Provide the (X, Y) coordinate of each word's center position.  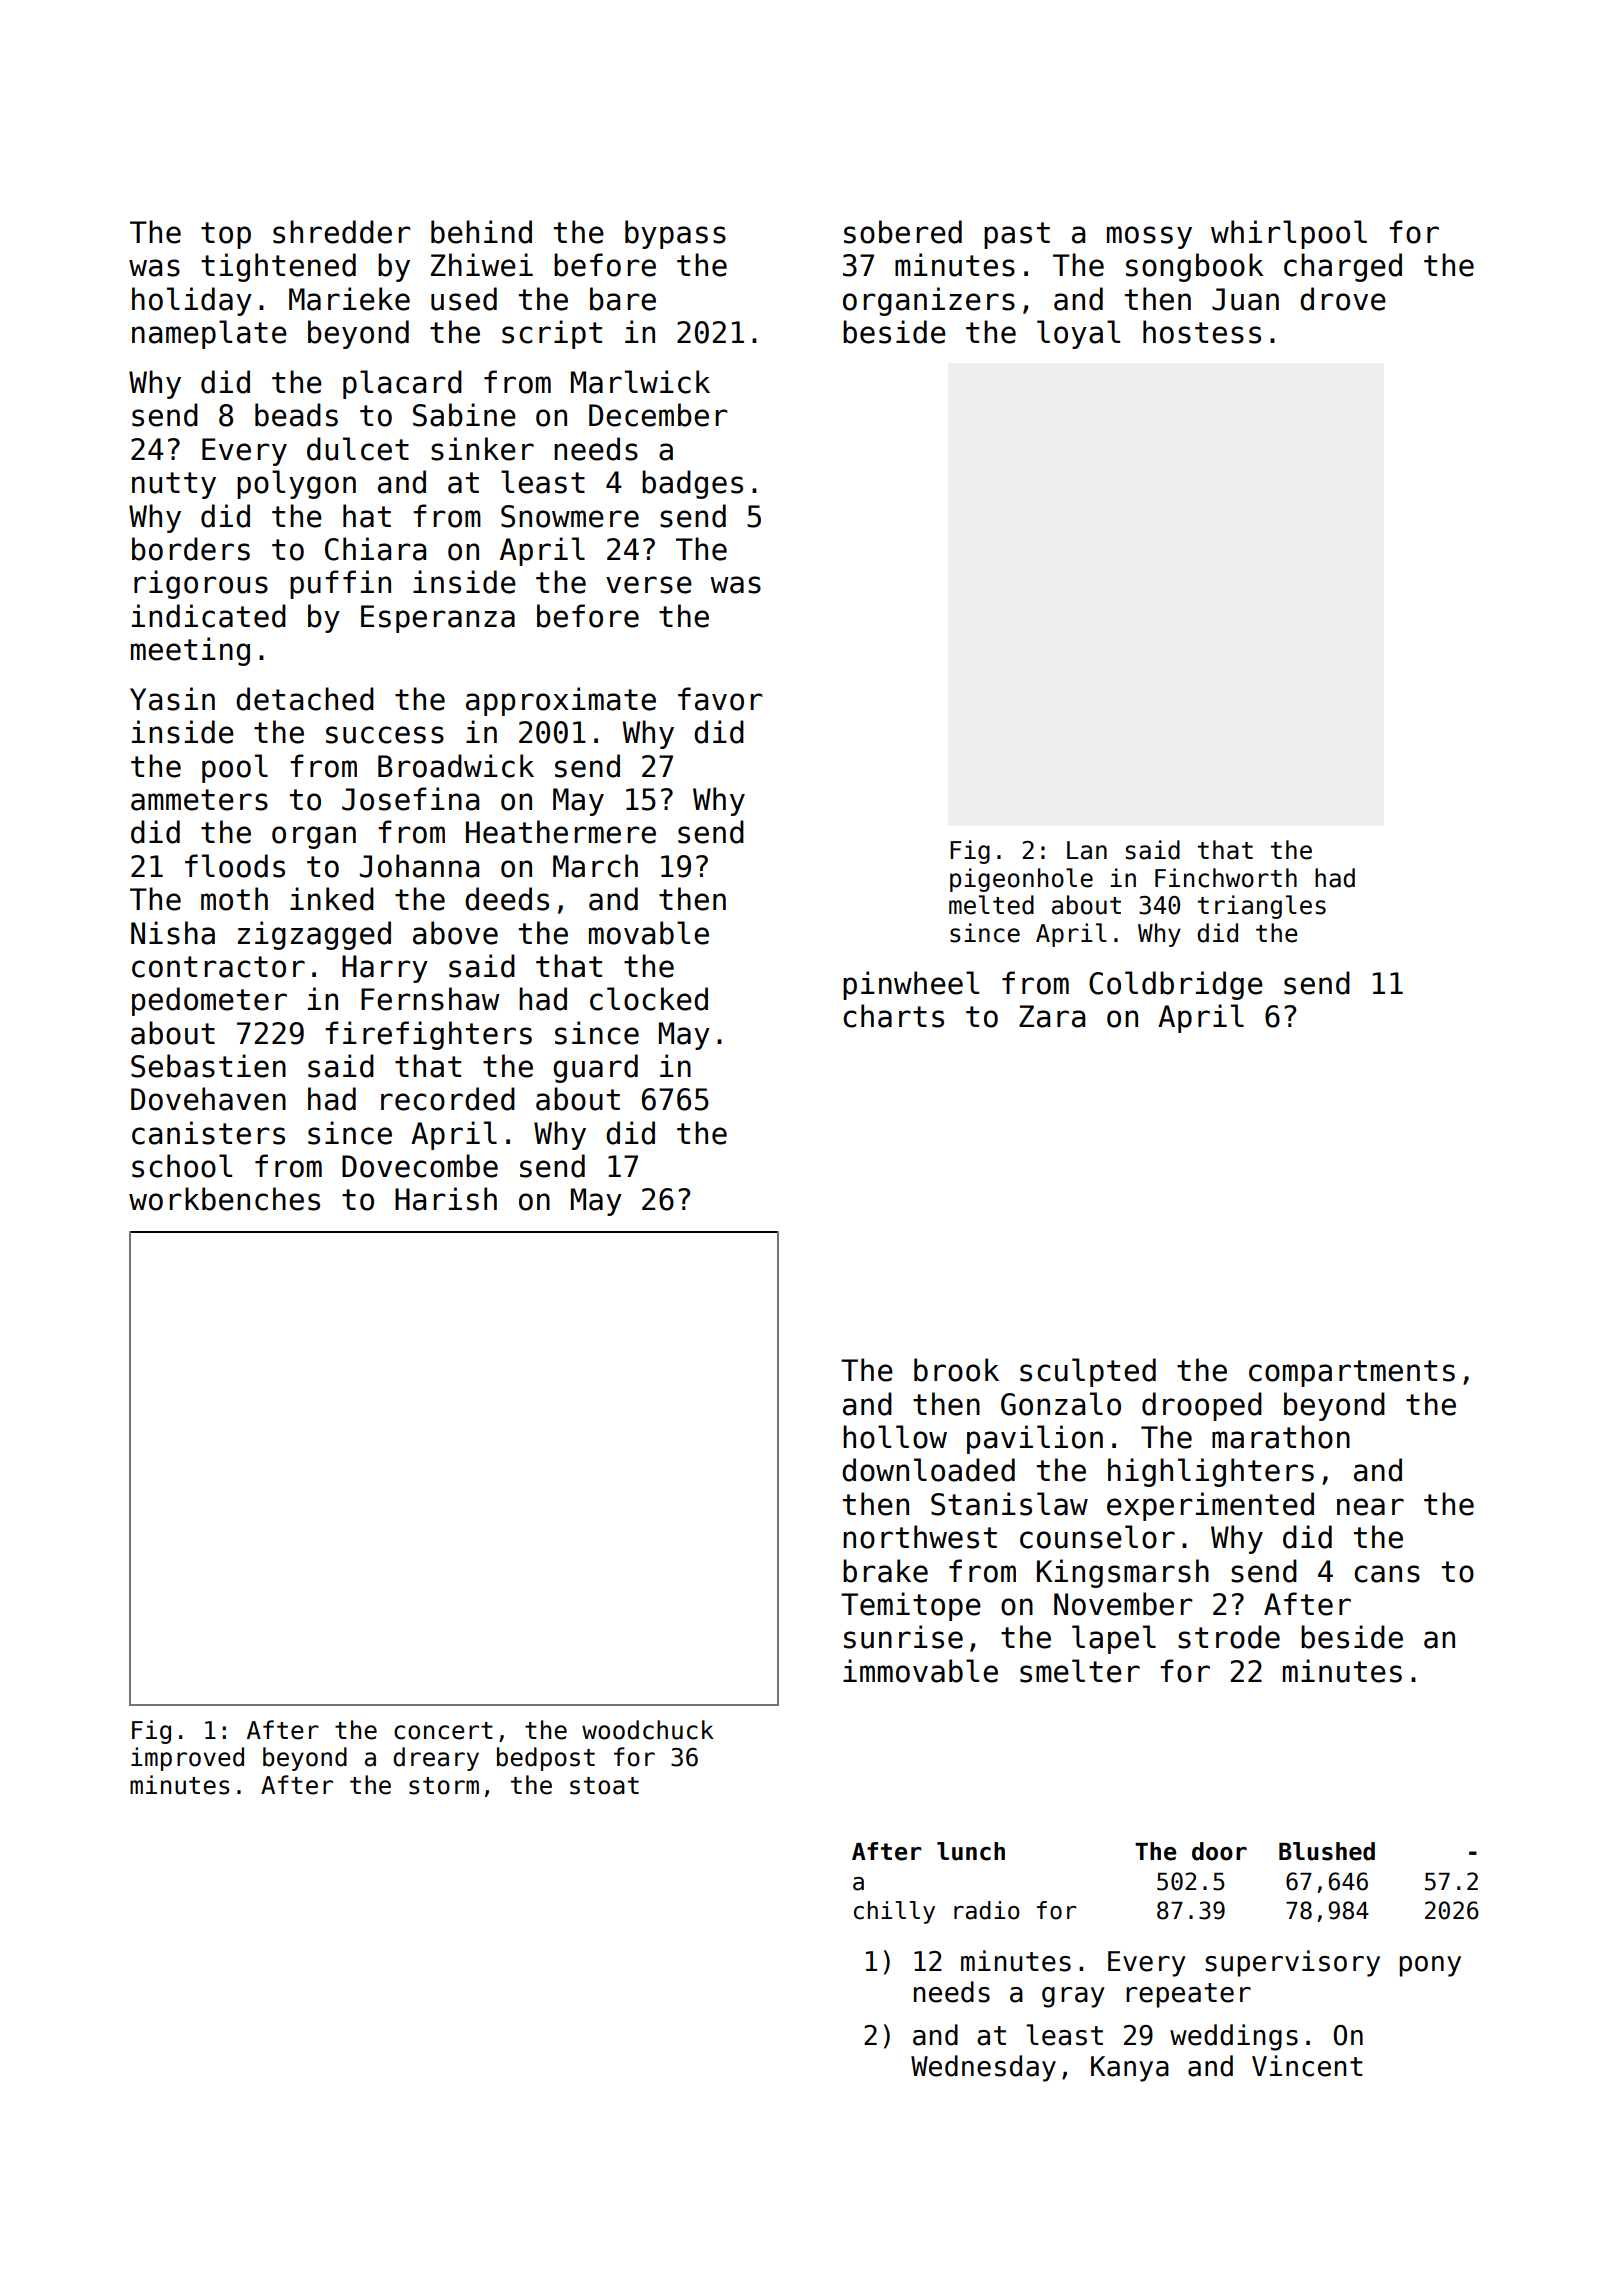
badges (692, 484)
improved (187, 1759)
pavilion (1035, 1439)
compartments (1352, 1373)
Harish (446, 1199)
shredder (342, 232)
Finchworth (1226, 878)
